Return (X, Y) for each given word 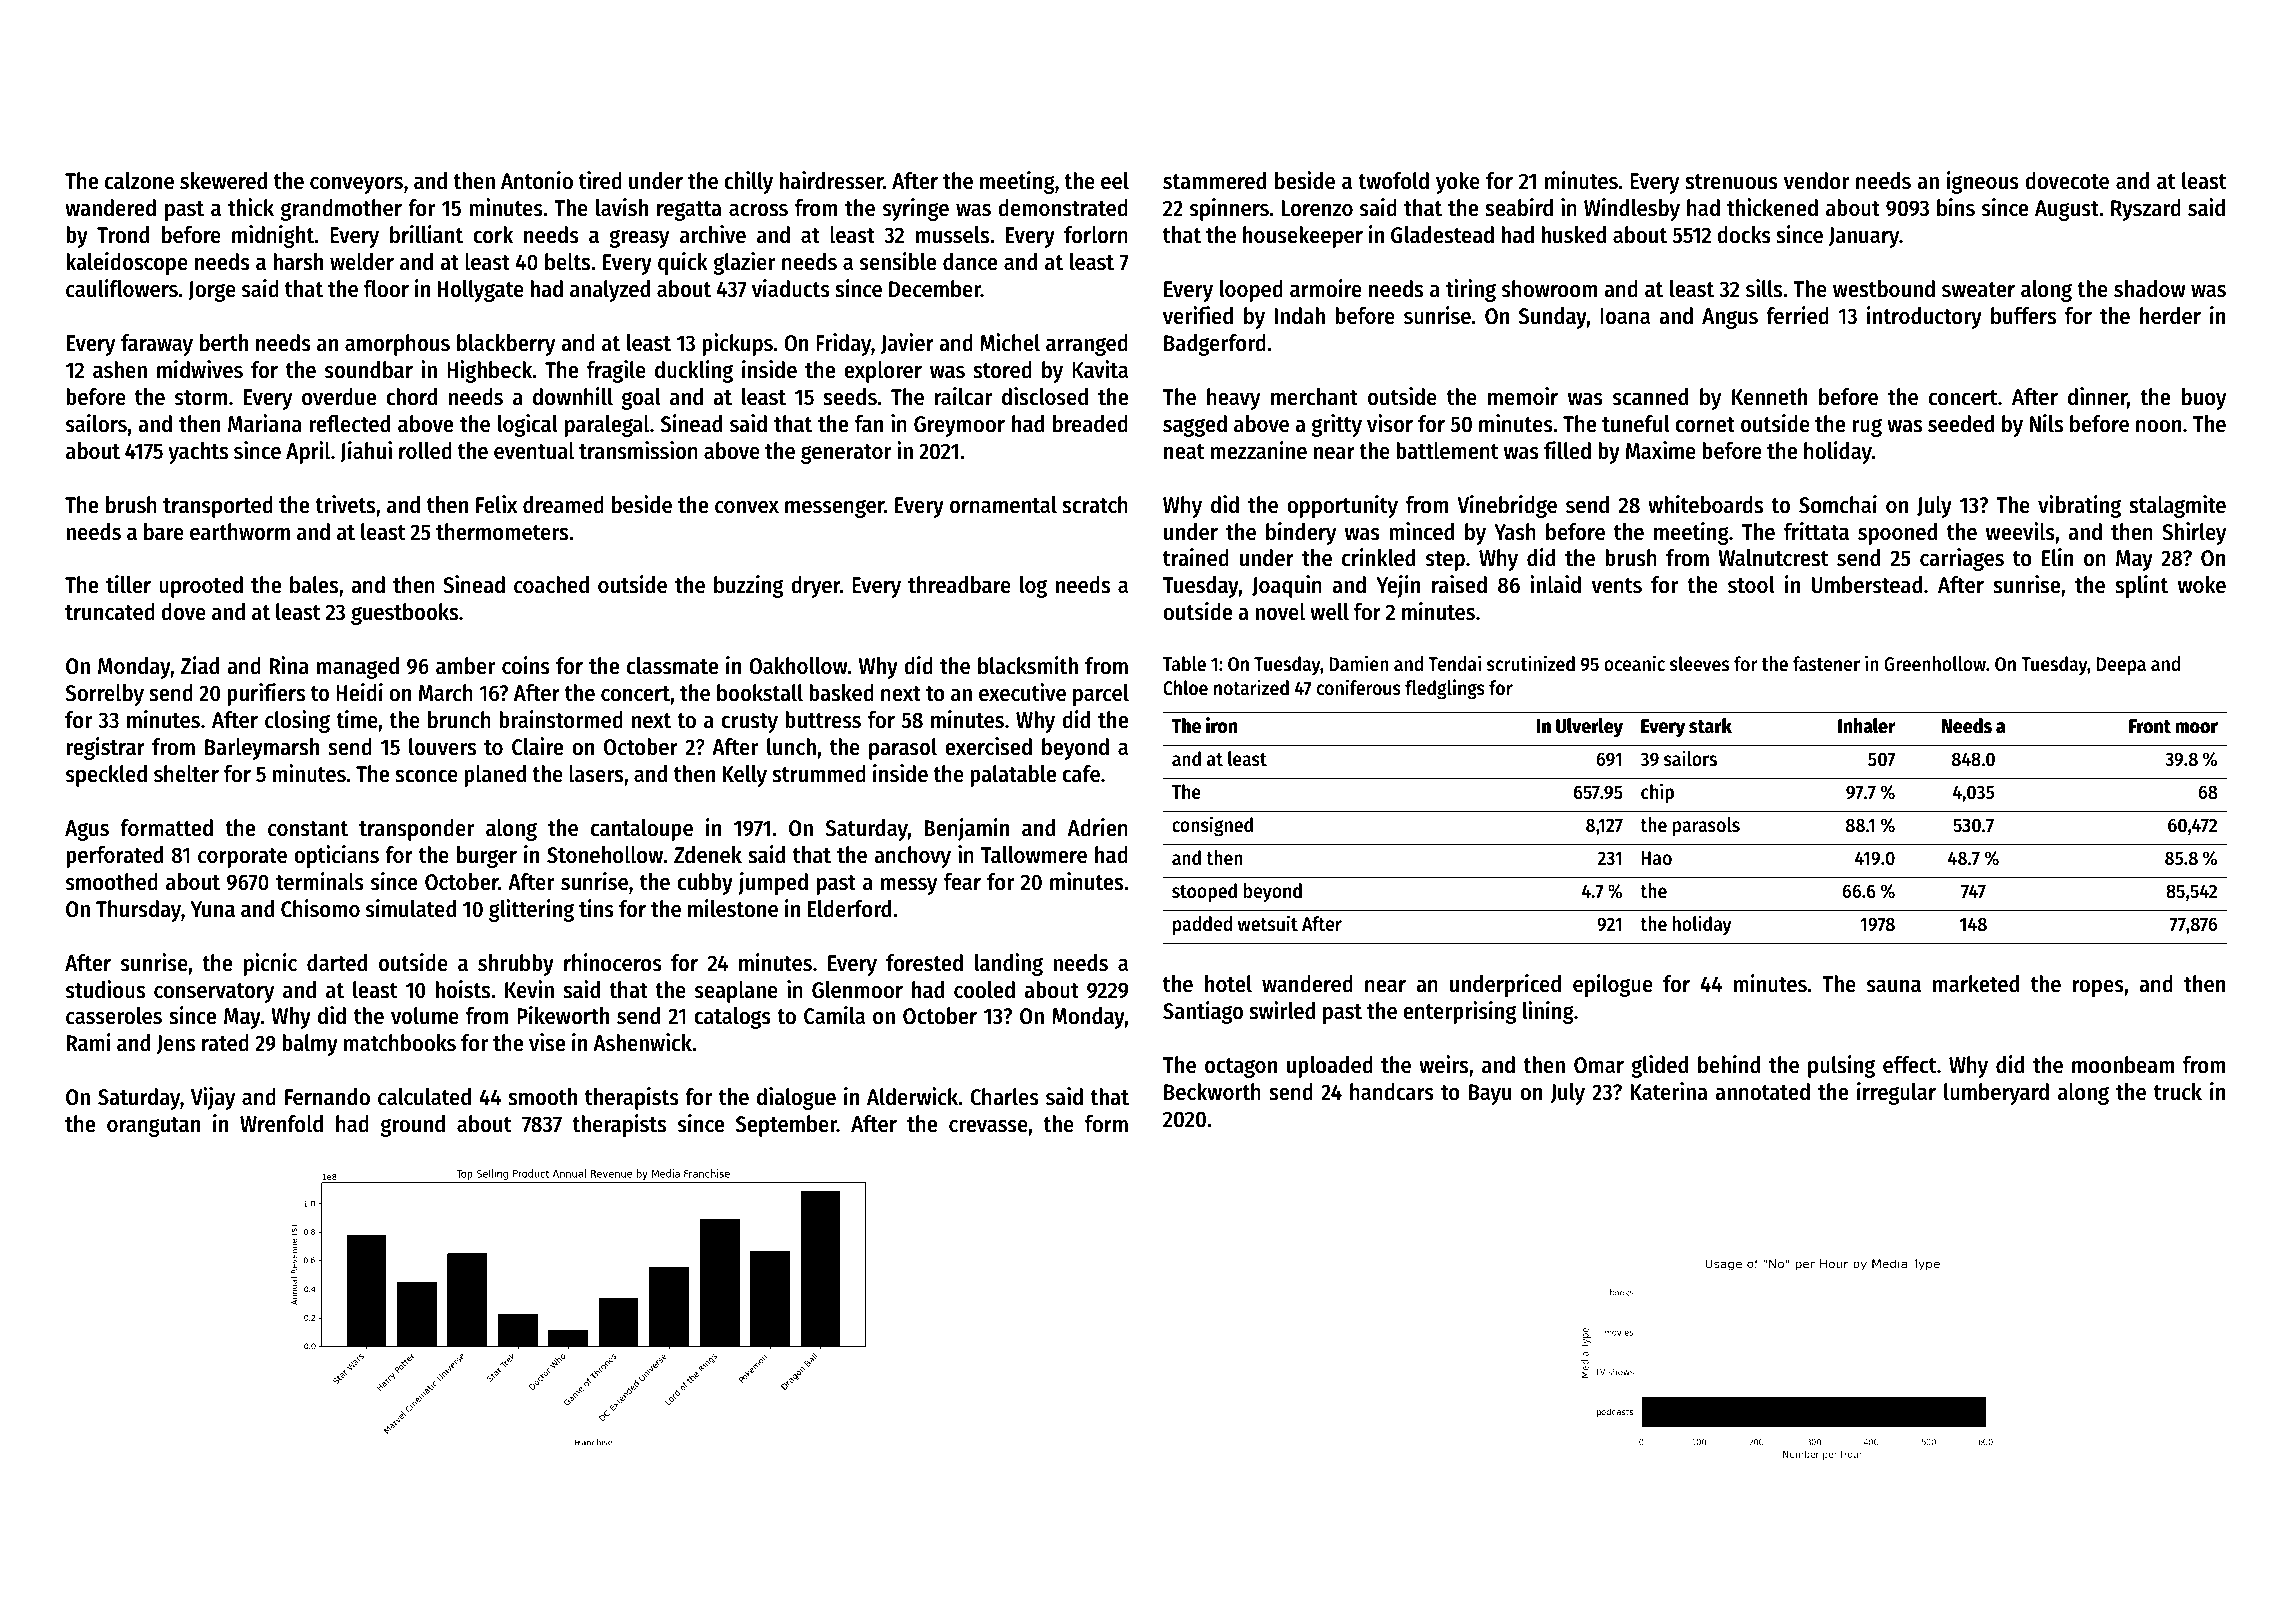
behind (1729, 1064)
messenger (834, 509)
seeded (1961, 424)
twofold (1393, 181)
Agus (87, 830)
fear (962, 882)
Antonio (537, 180)
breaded (1090, 424)
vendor (1816, 181)
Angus (1730, 318)
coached (551, 585)
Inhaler (1866, 726)
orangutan (153, 1127)
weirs (1443, 1064)
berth (224, 343)
